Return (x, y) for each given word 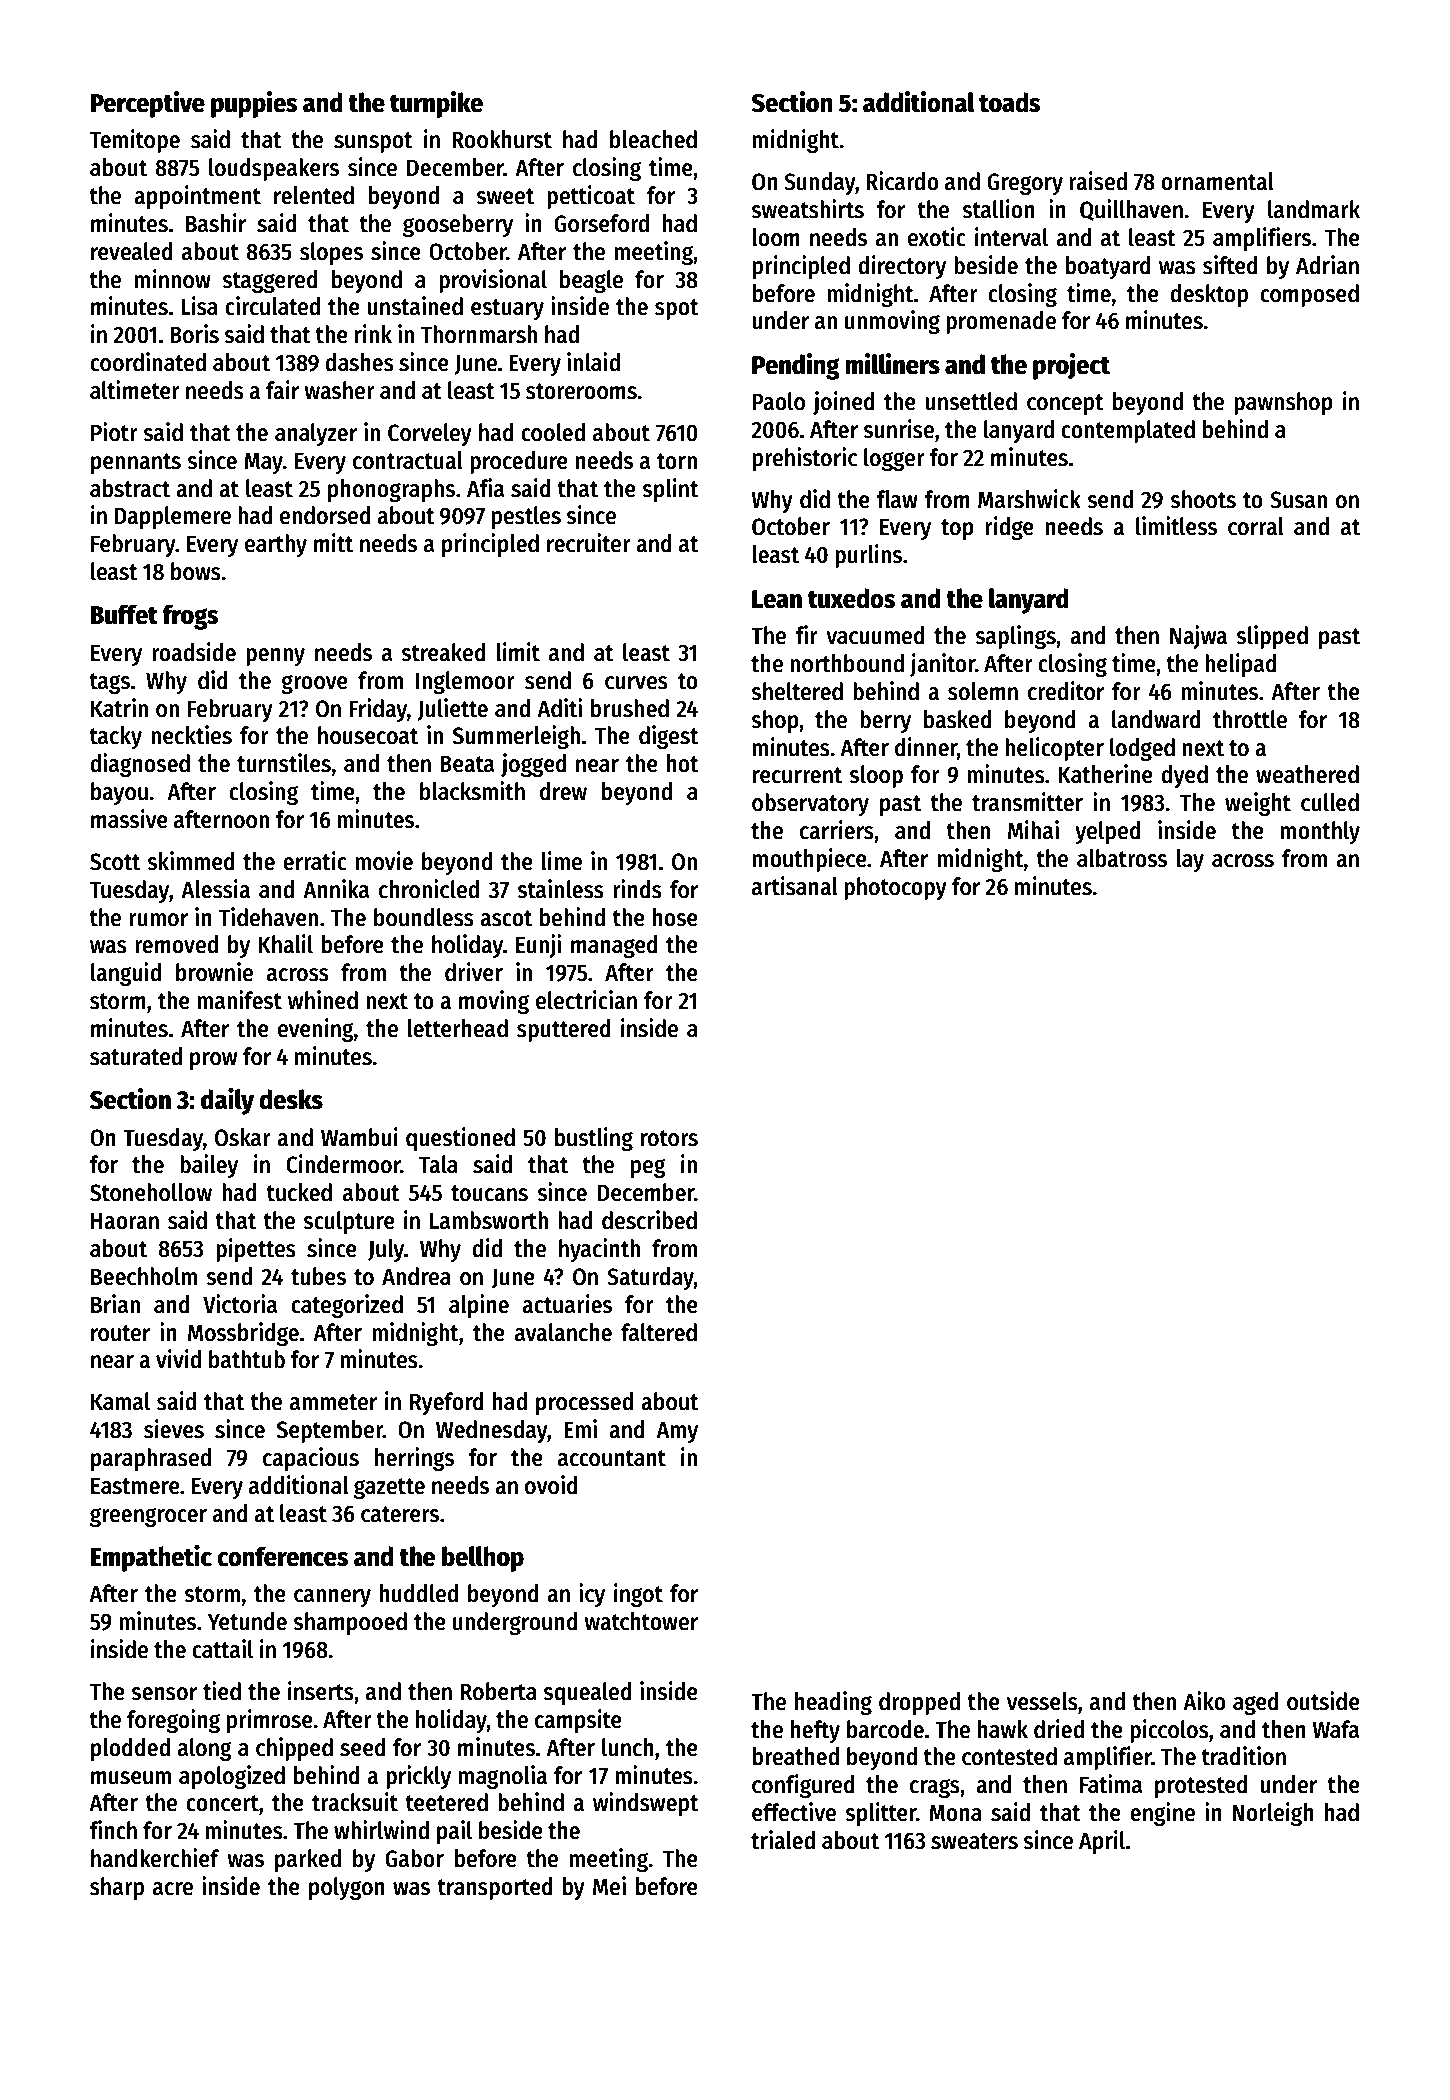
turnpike (436, 104)
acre (173, 1889)
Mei (609, 1886)
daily (227, 1101)
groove (314, 684)
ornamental (1217, 181)
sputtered (564, 1030)
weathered (1307, 774)
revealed (132, 251)
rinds (637, 889)
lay (1190, 860)
